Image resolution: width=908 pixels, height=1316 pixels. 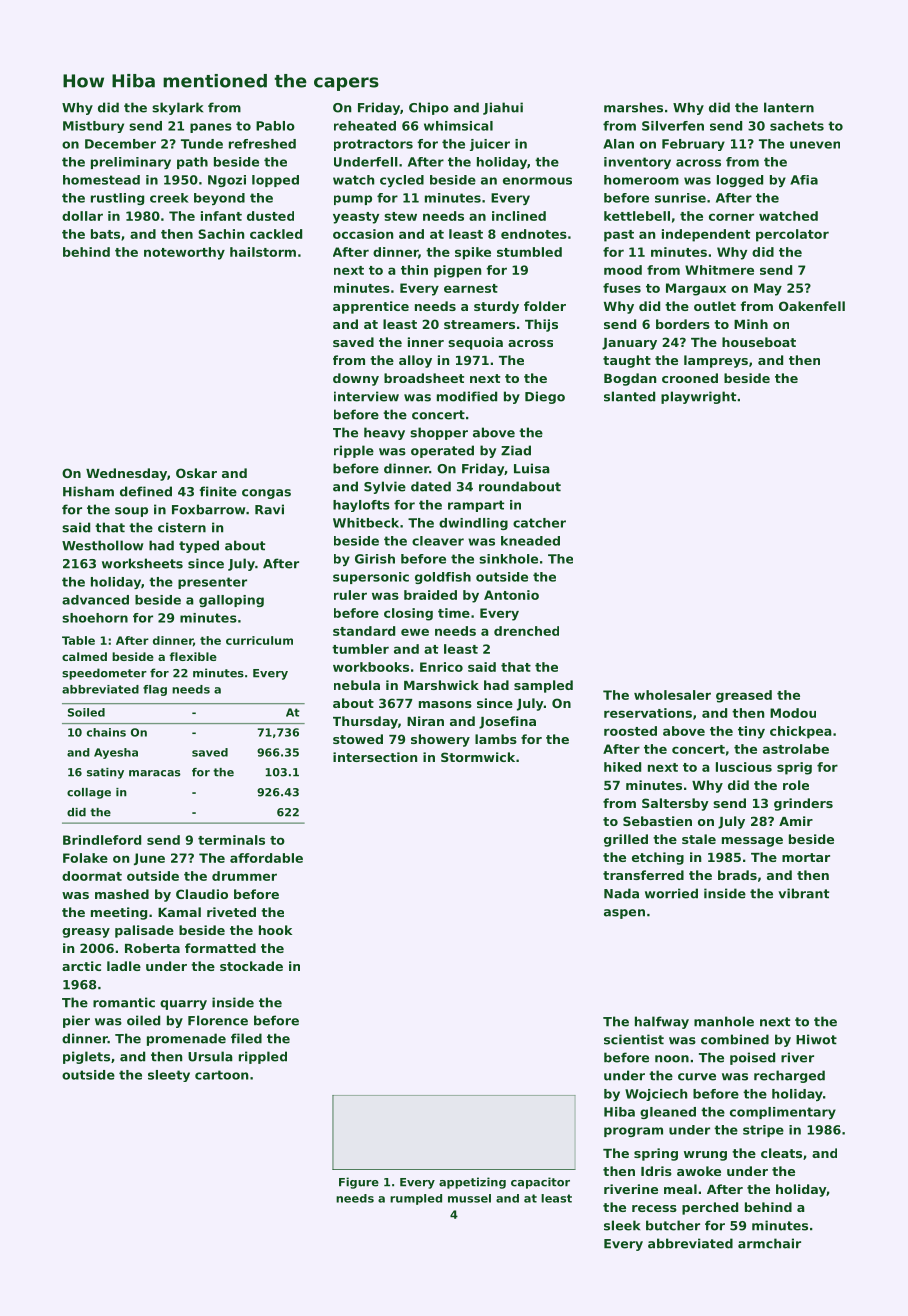 What do you see at coordinates (89, 793) in the page?
I see `collage` at bounding box center [89, 793].
